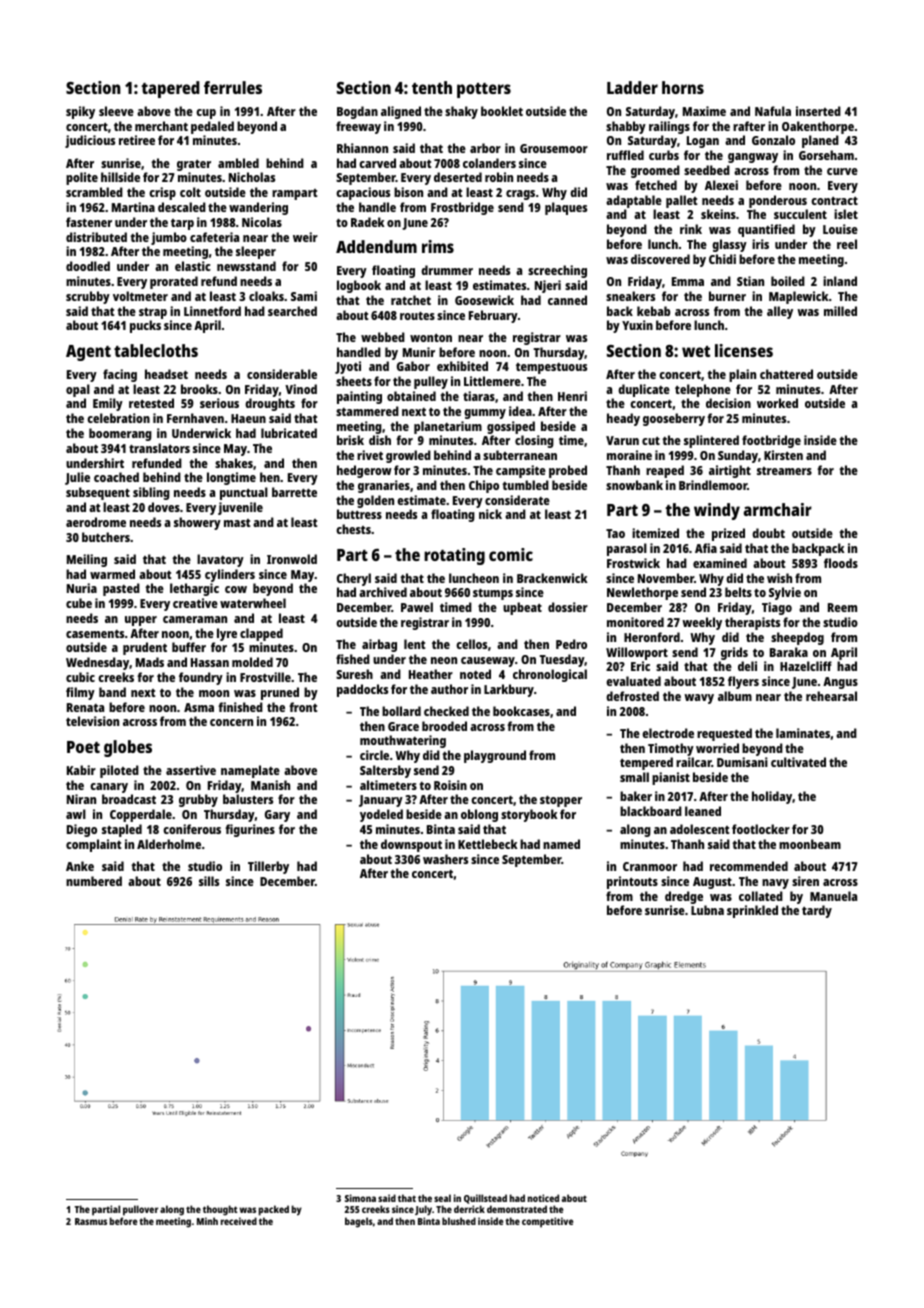 The width and height of the screenshot is (924, 1308). I want to click on opal, so click(78, 390).
